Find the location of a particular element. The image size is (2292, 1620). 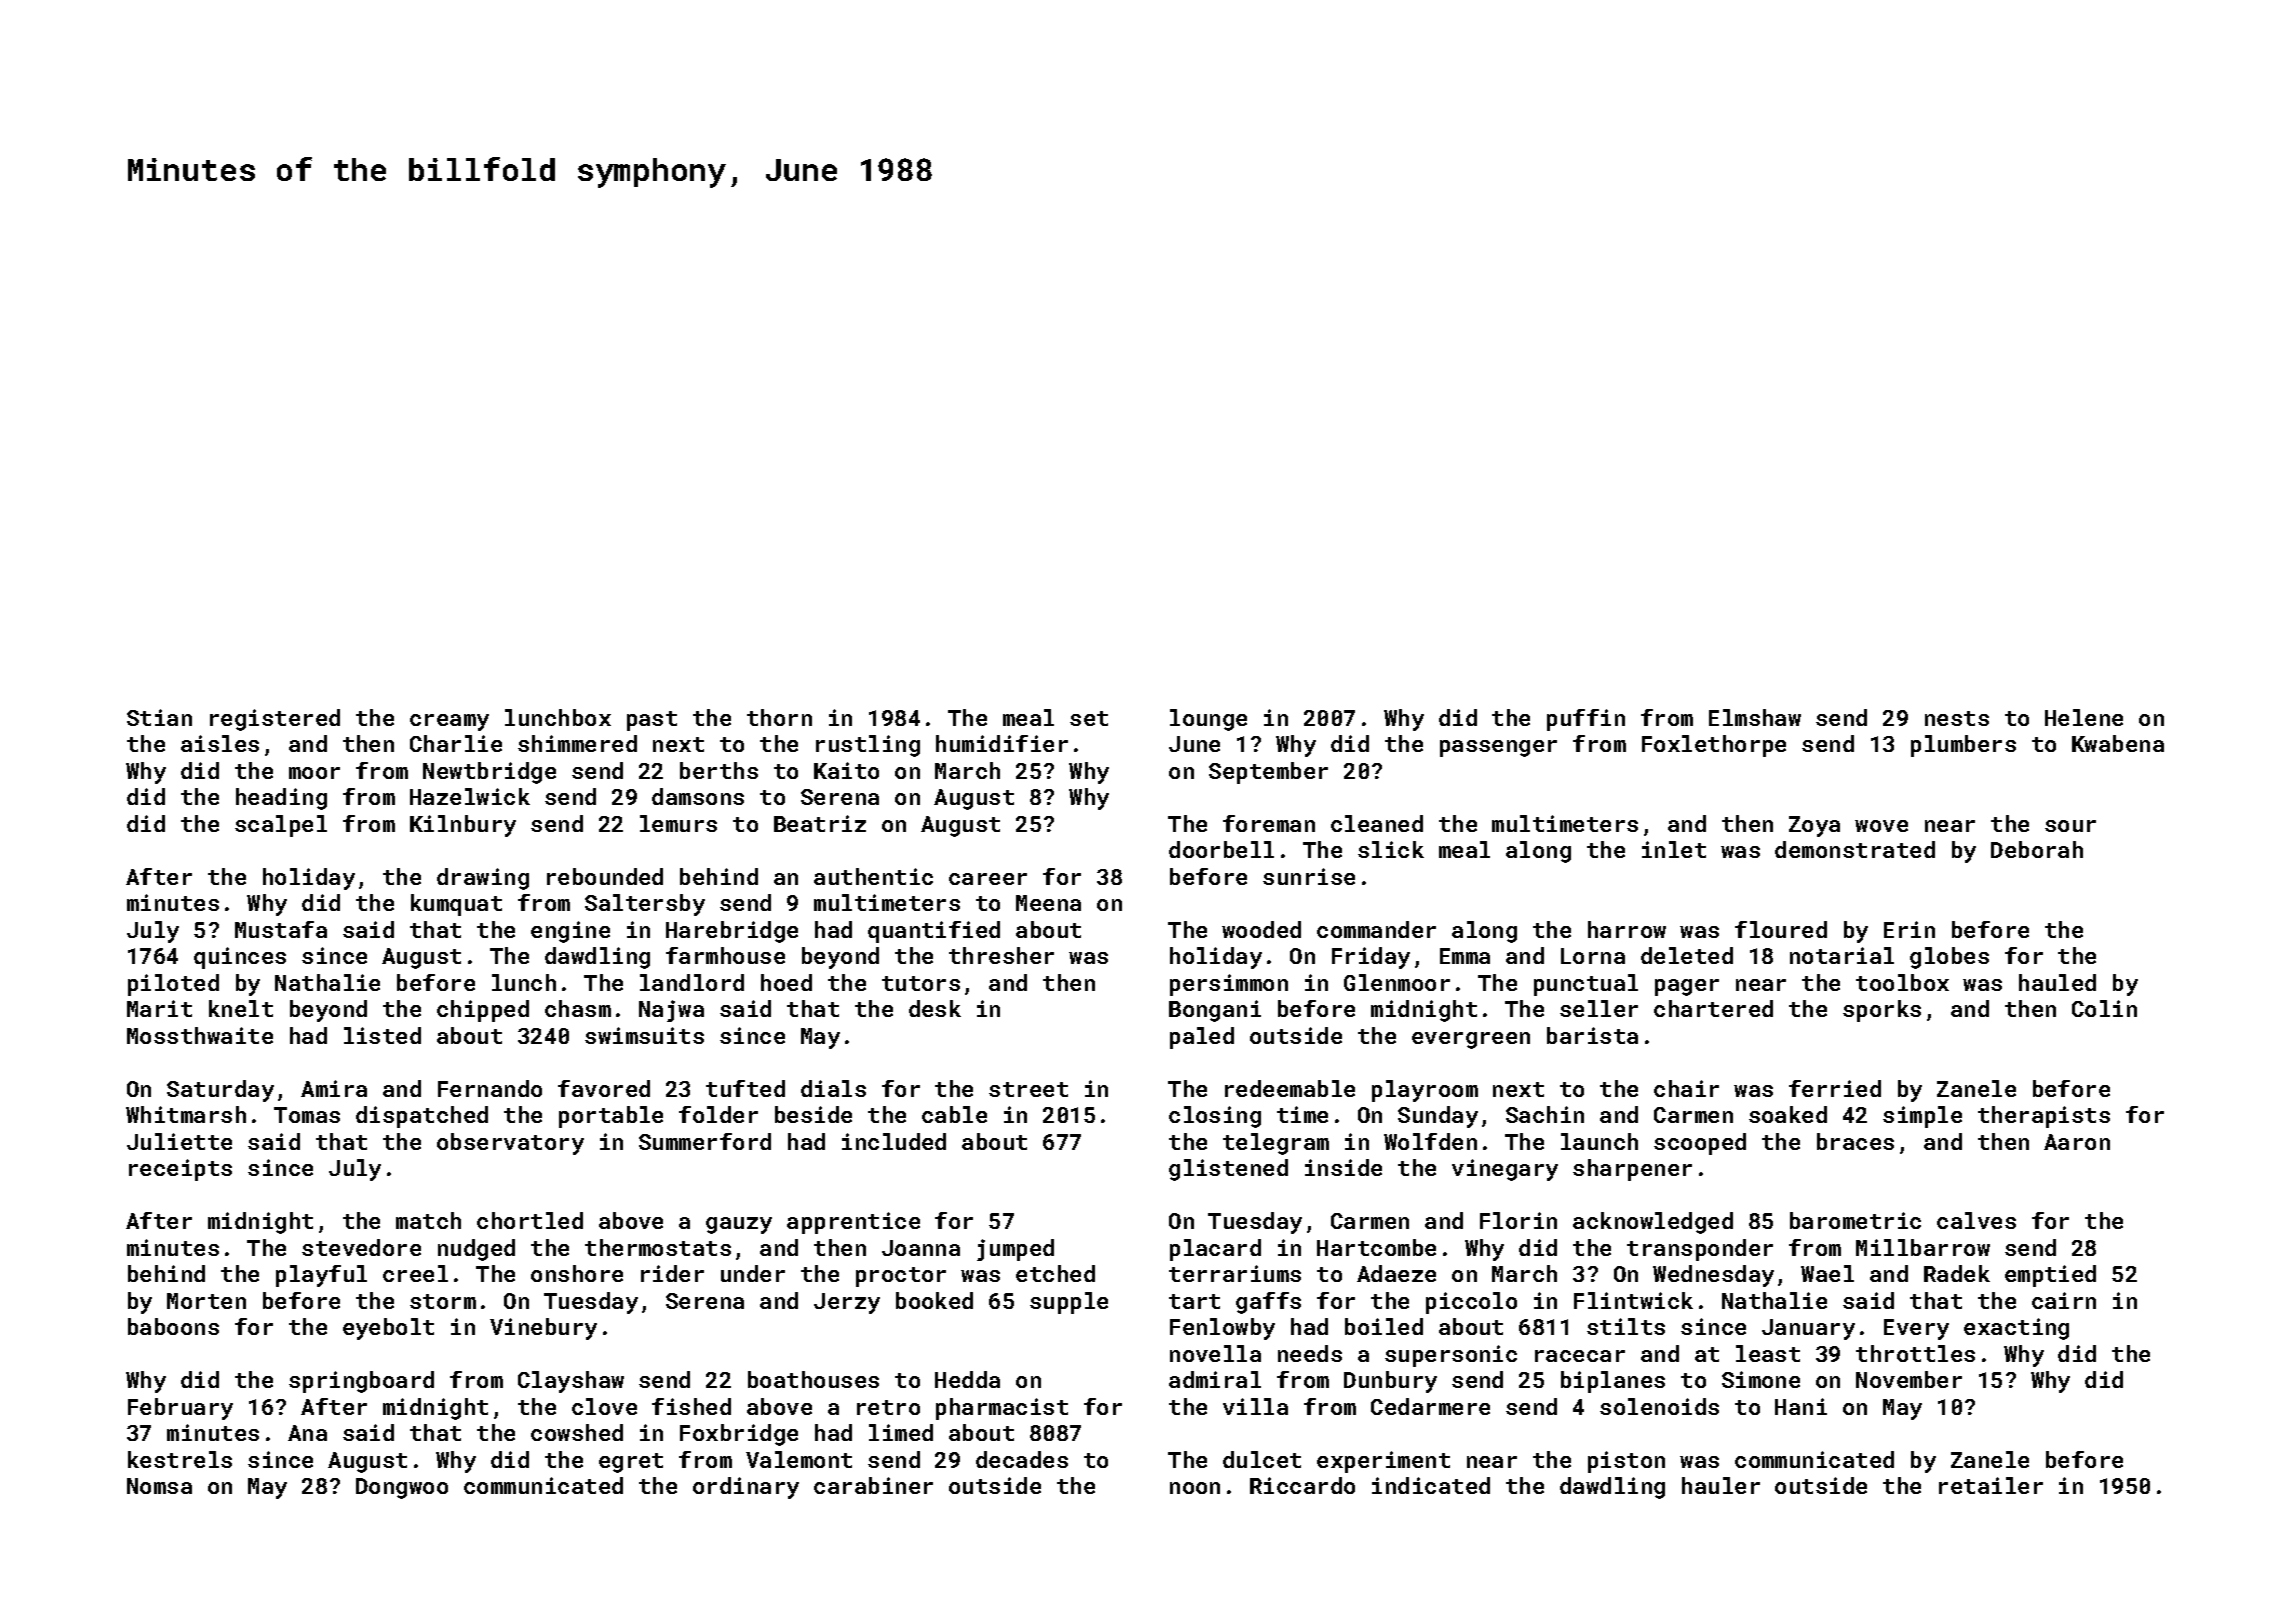

sour is located at coordinates (2070, 826).
